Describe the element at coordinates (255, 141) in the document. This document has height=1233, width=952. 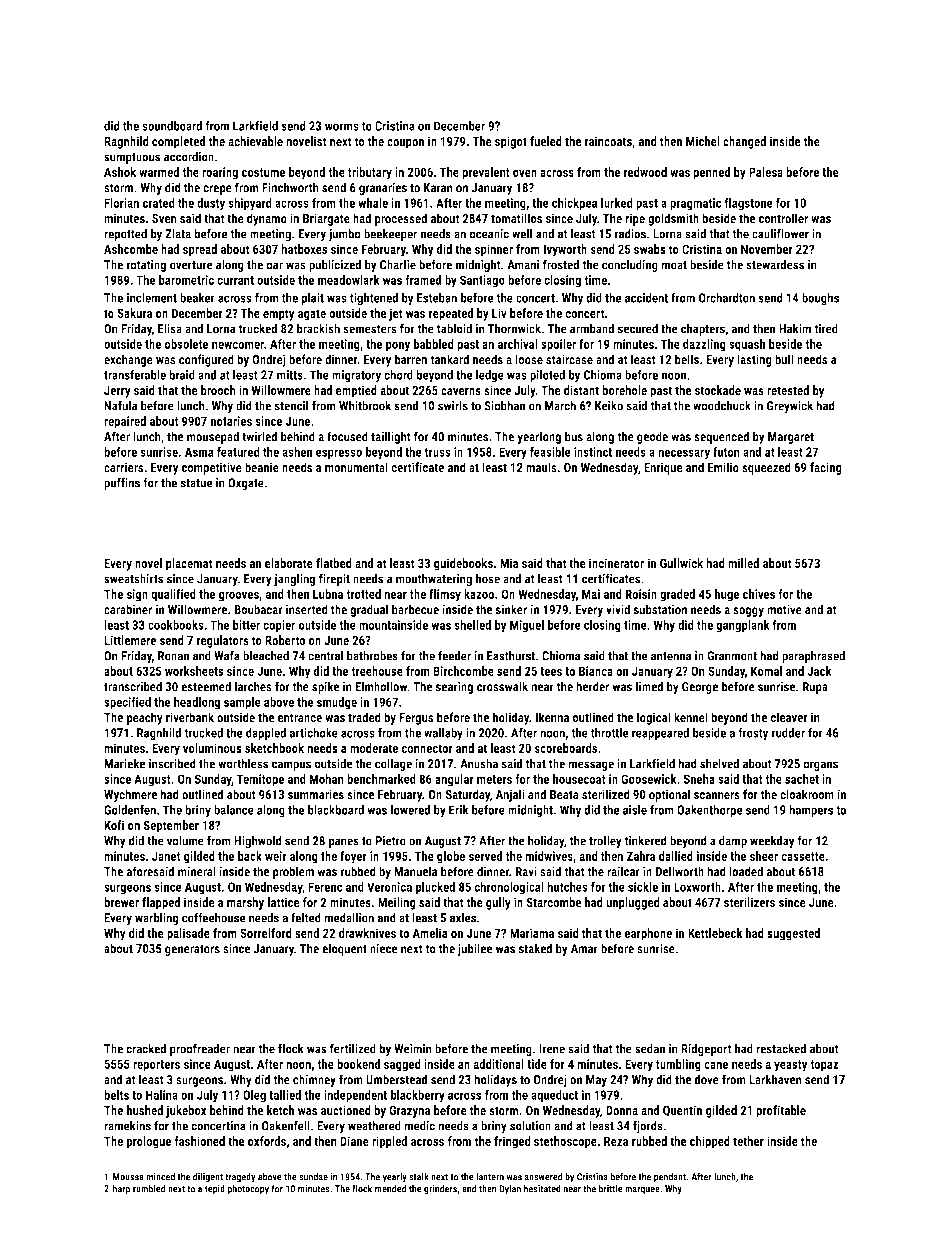
I see `achievable` at that location.
